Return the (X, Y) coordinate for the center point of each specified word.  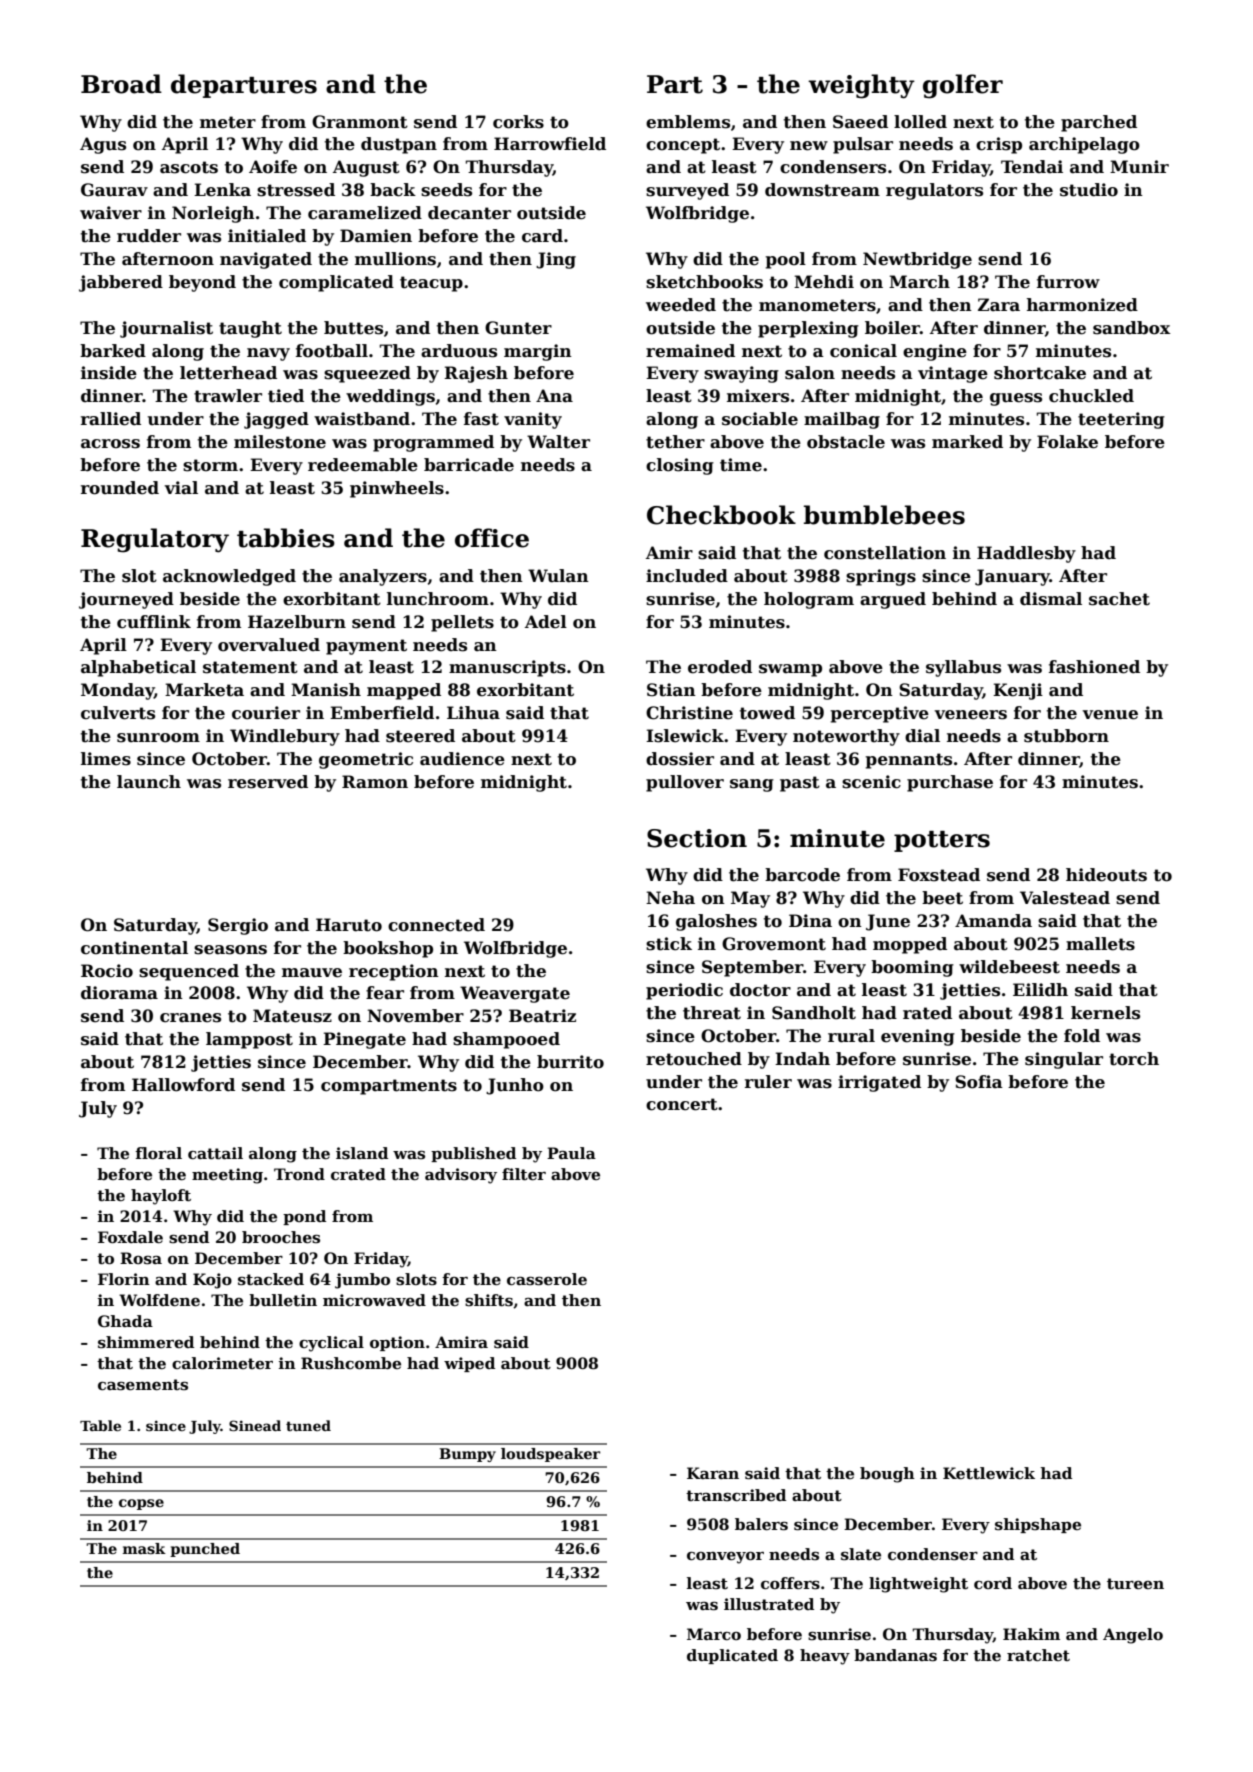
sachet (1119, 599)
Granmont (360, 122)
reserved (268, 782)
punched (205, 1550)
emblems (688, 122)
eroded (720, 667)
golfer (963, 86)
